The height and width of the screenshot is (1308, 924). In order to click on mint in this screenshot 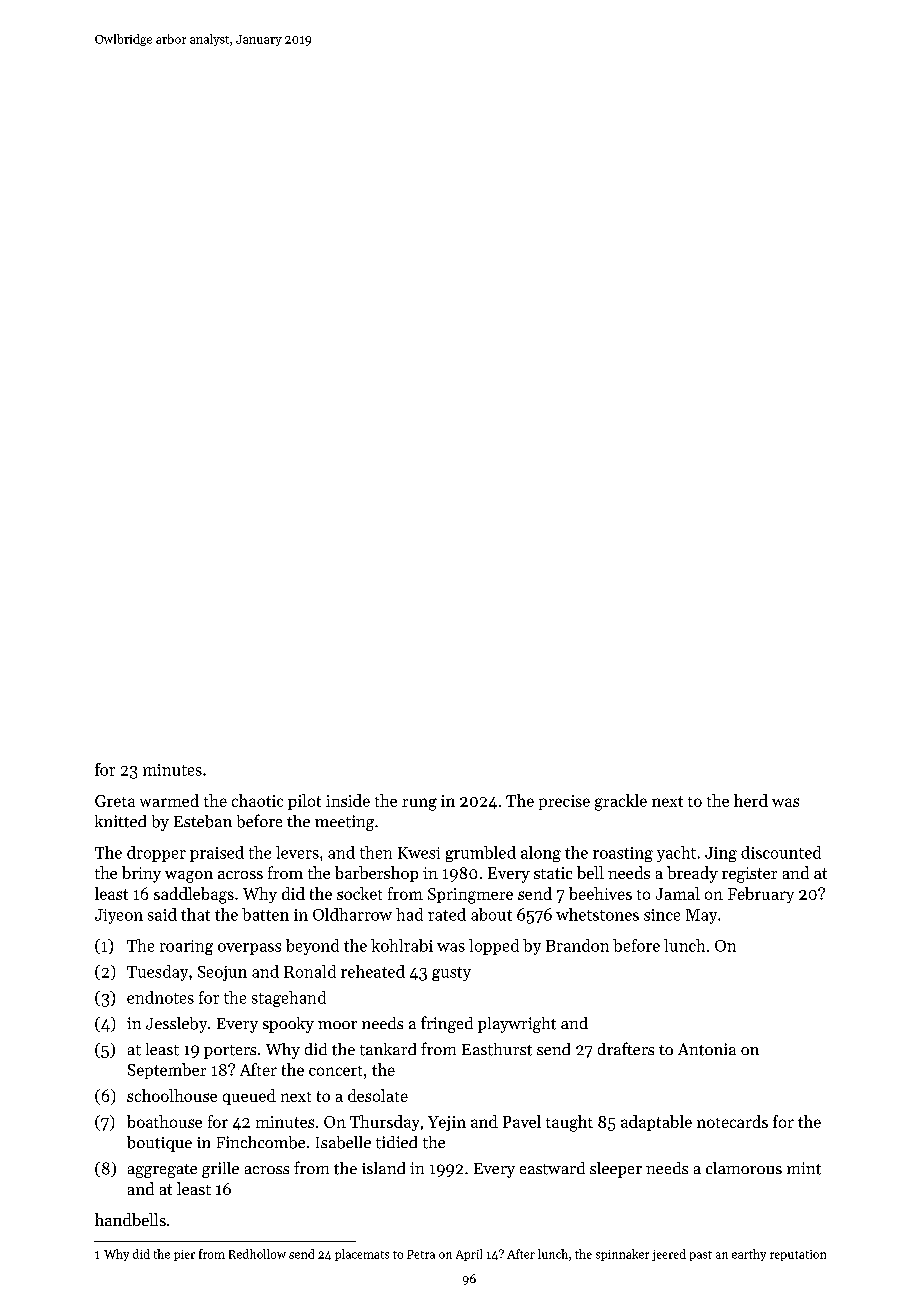, I will do `click(804, 1168)`.
